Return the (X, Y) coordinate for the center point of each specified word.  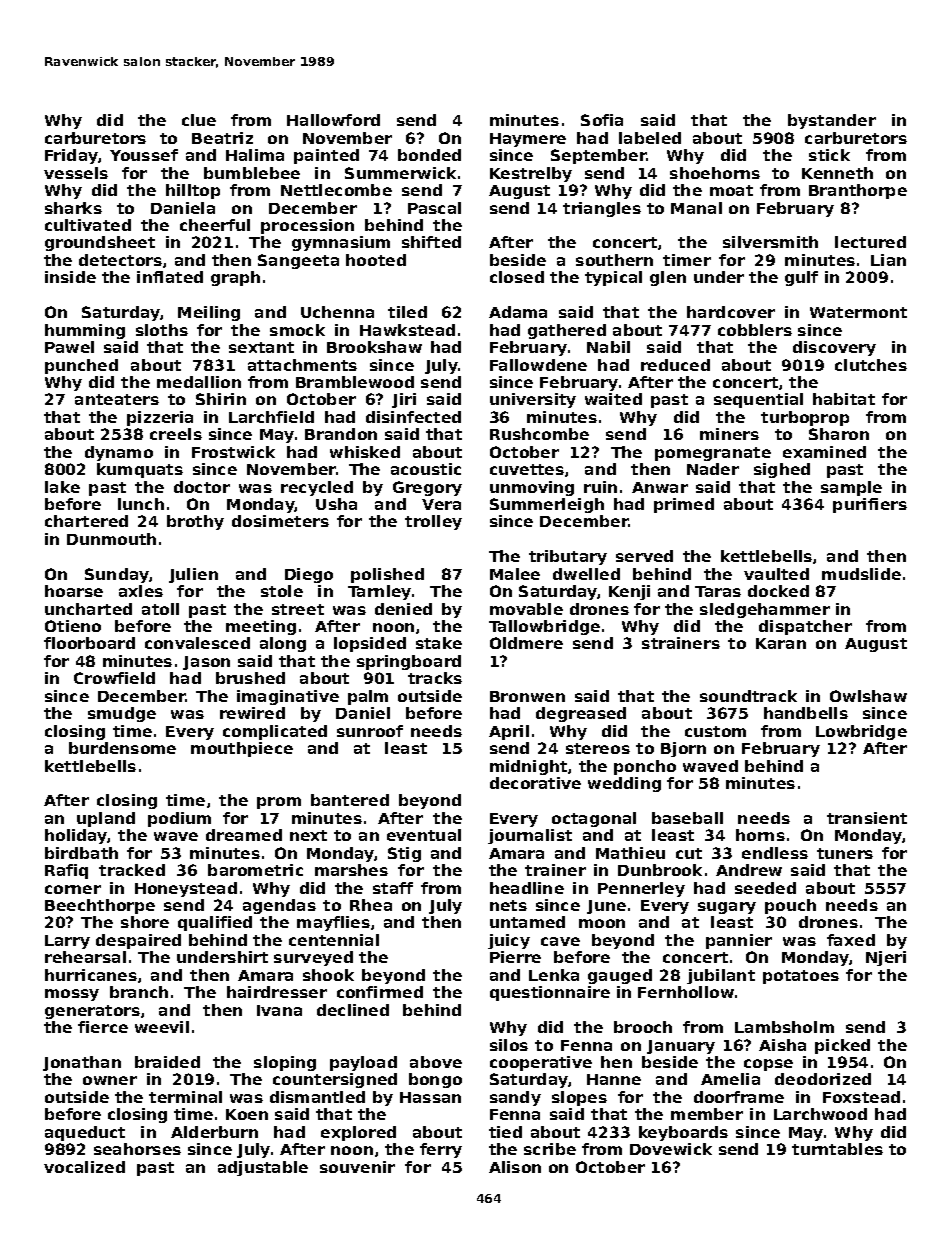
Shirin (221, 399)
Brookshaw (374, 347)
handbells (806, 713)
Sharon (839, 434)
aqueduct (85, 1133)
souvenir (357, 1167)
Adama (518, 312)
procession (307, 226)
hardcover (731, 312)
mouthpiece (242, 749)
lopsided (370, 644)
